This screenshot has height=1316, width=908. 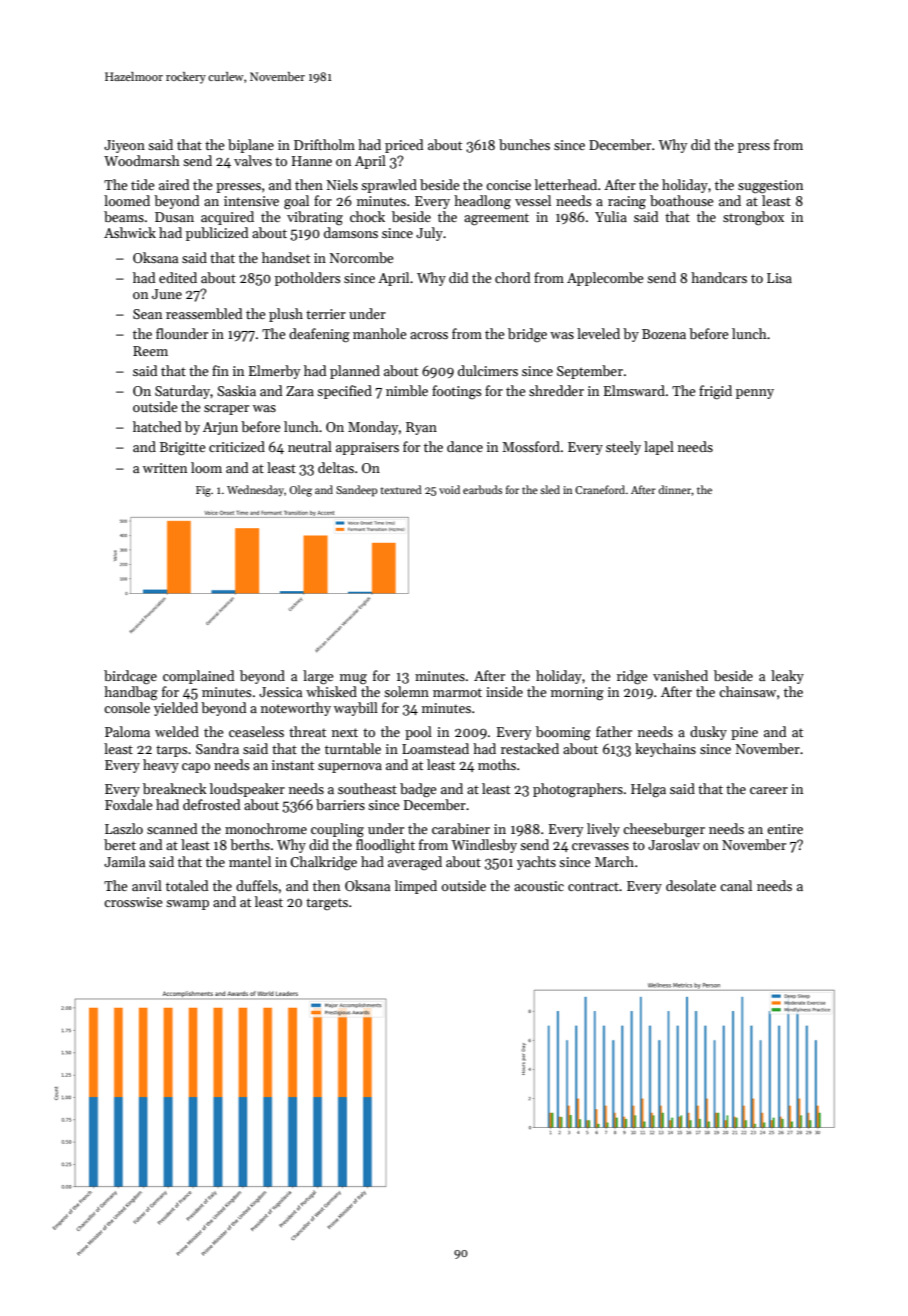 What do you see at coordinates (787, 677) in the screenshot?
I see `leaky` at bounding box center [787, 677].
